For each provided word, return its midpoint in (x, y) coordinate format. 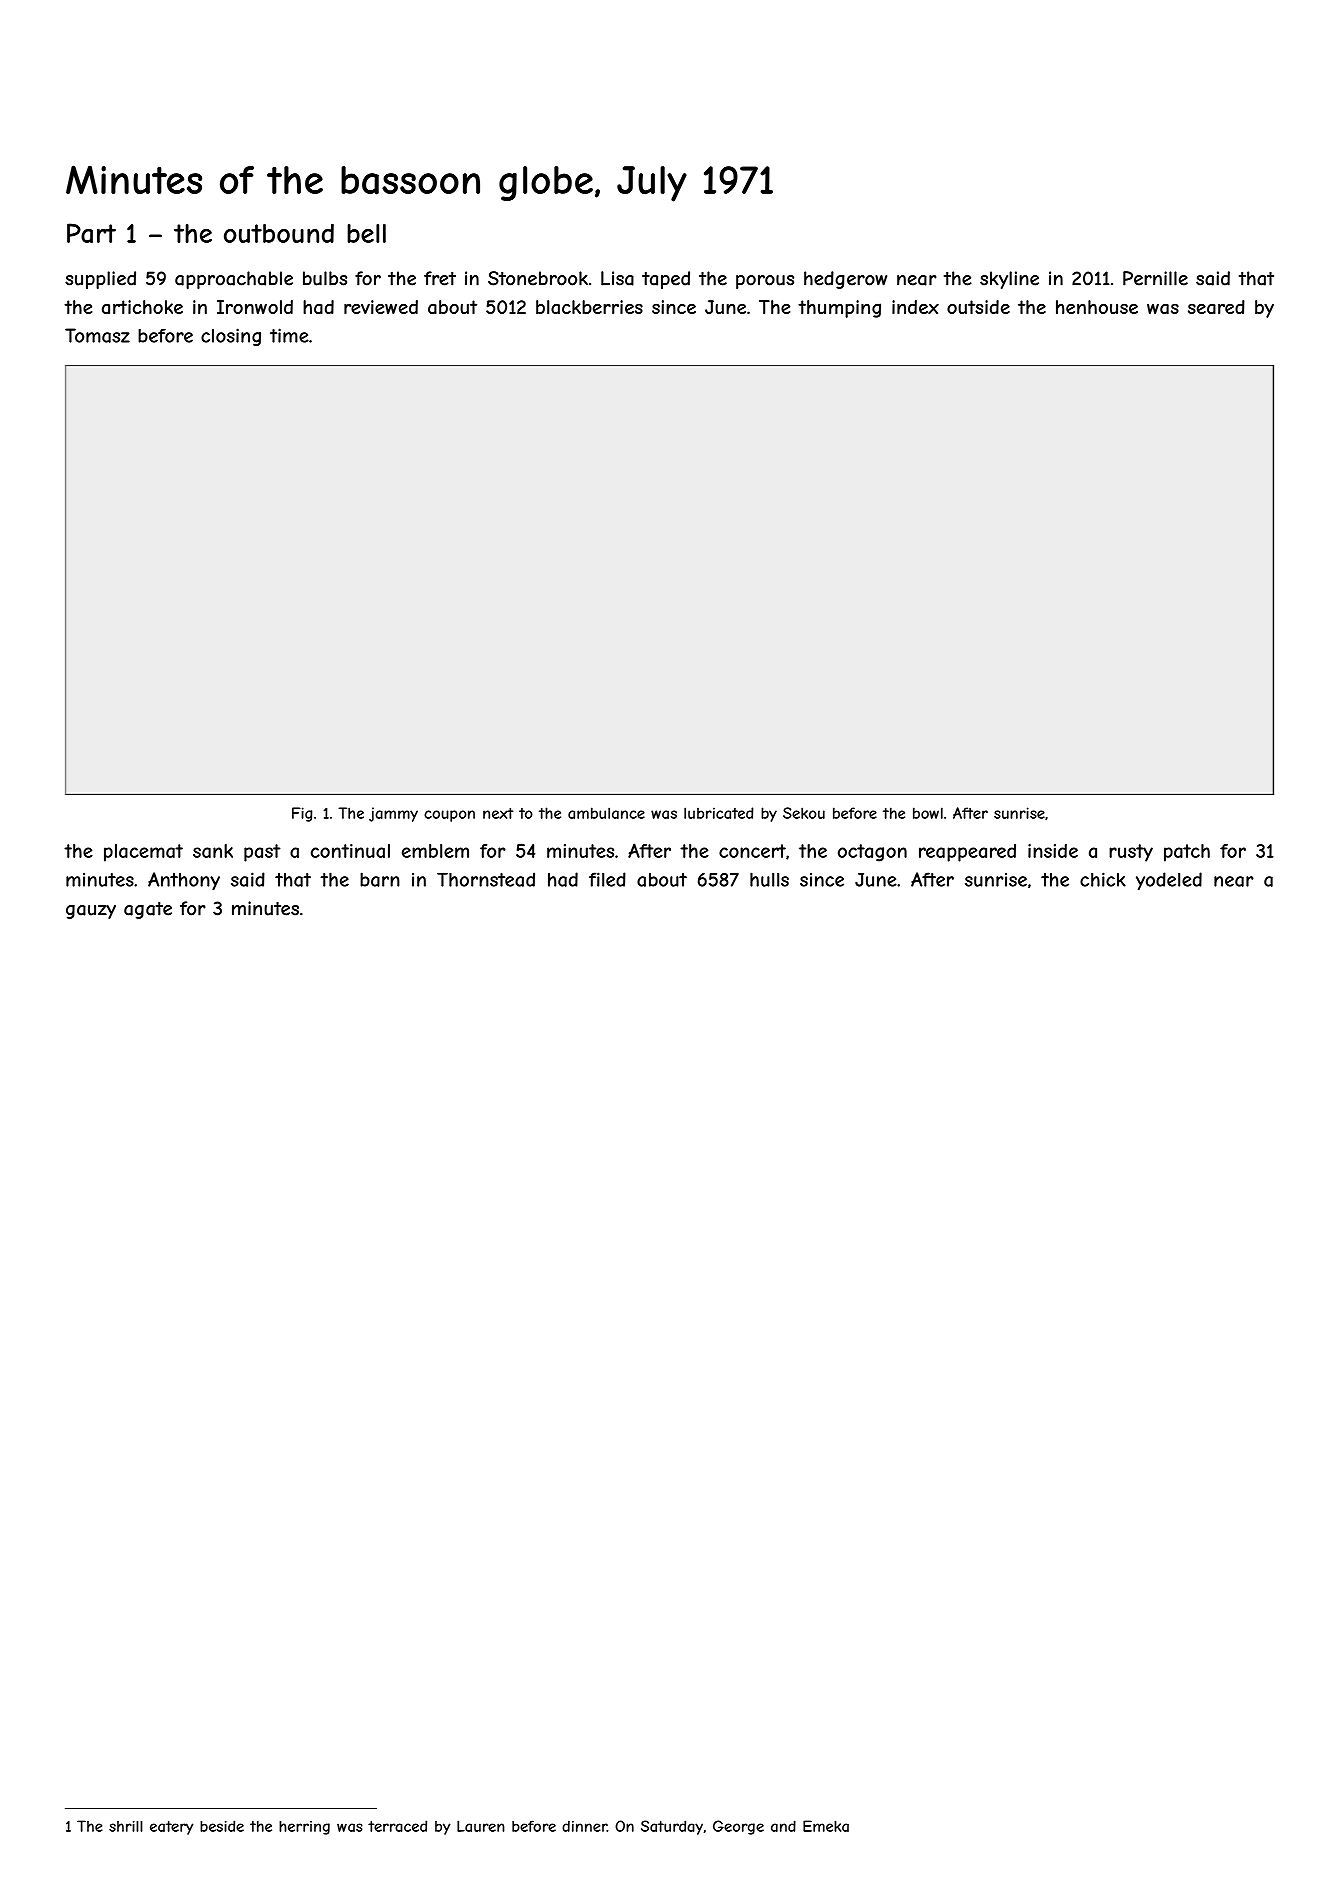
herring (304, 1828)
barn (380, 879)
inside (1053, 851)
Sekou (804, 813)
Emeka (826, 1826)
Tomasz (97, 335)
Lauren (481, 1826)
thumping (839, 309)
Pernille (1155, 278)
